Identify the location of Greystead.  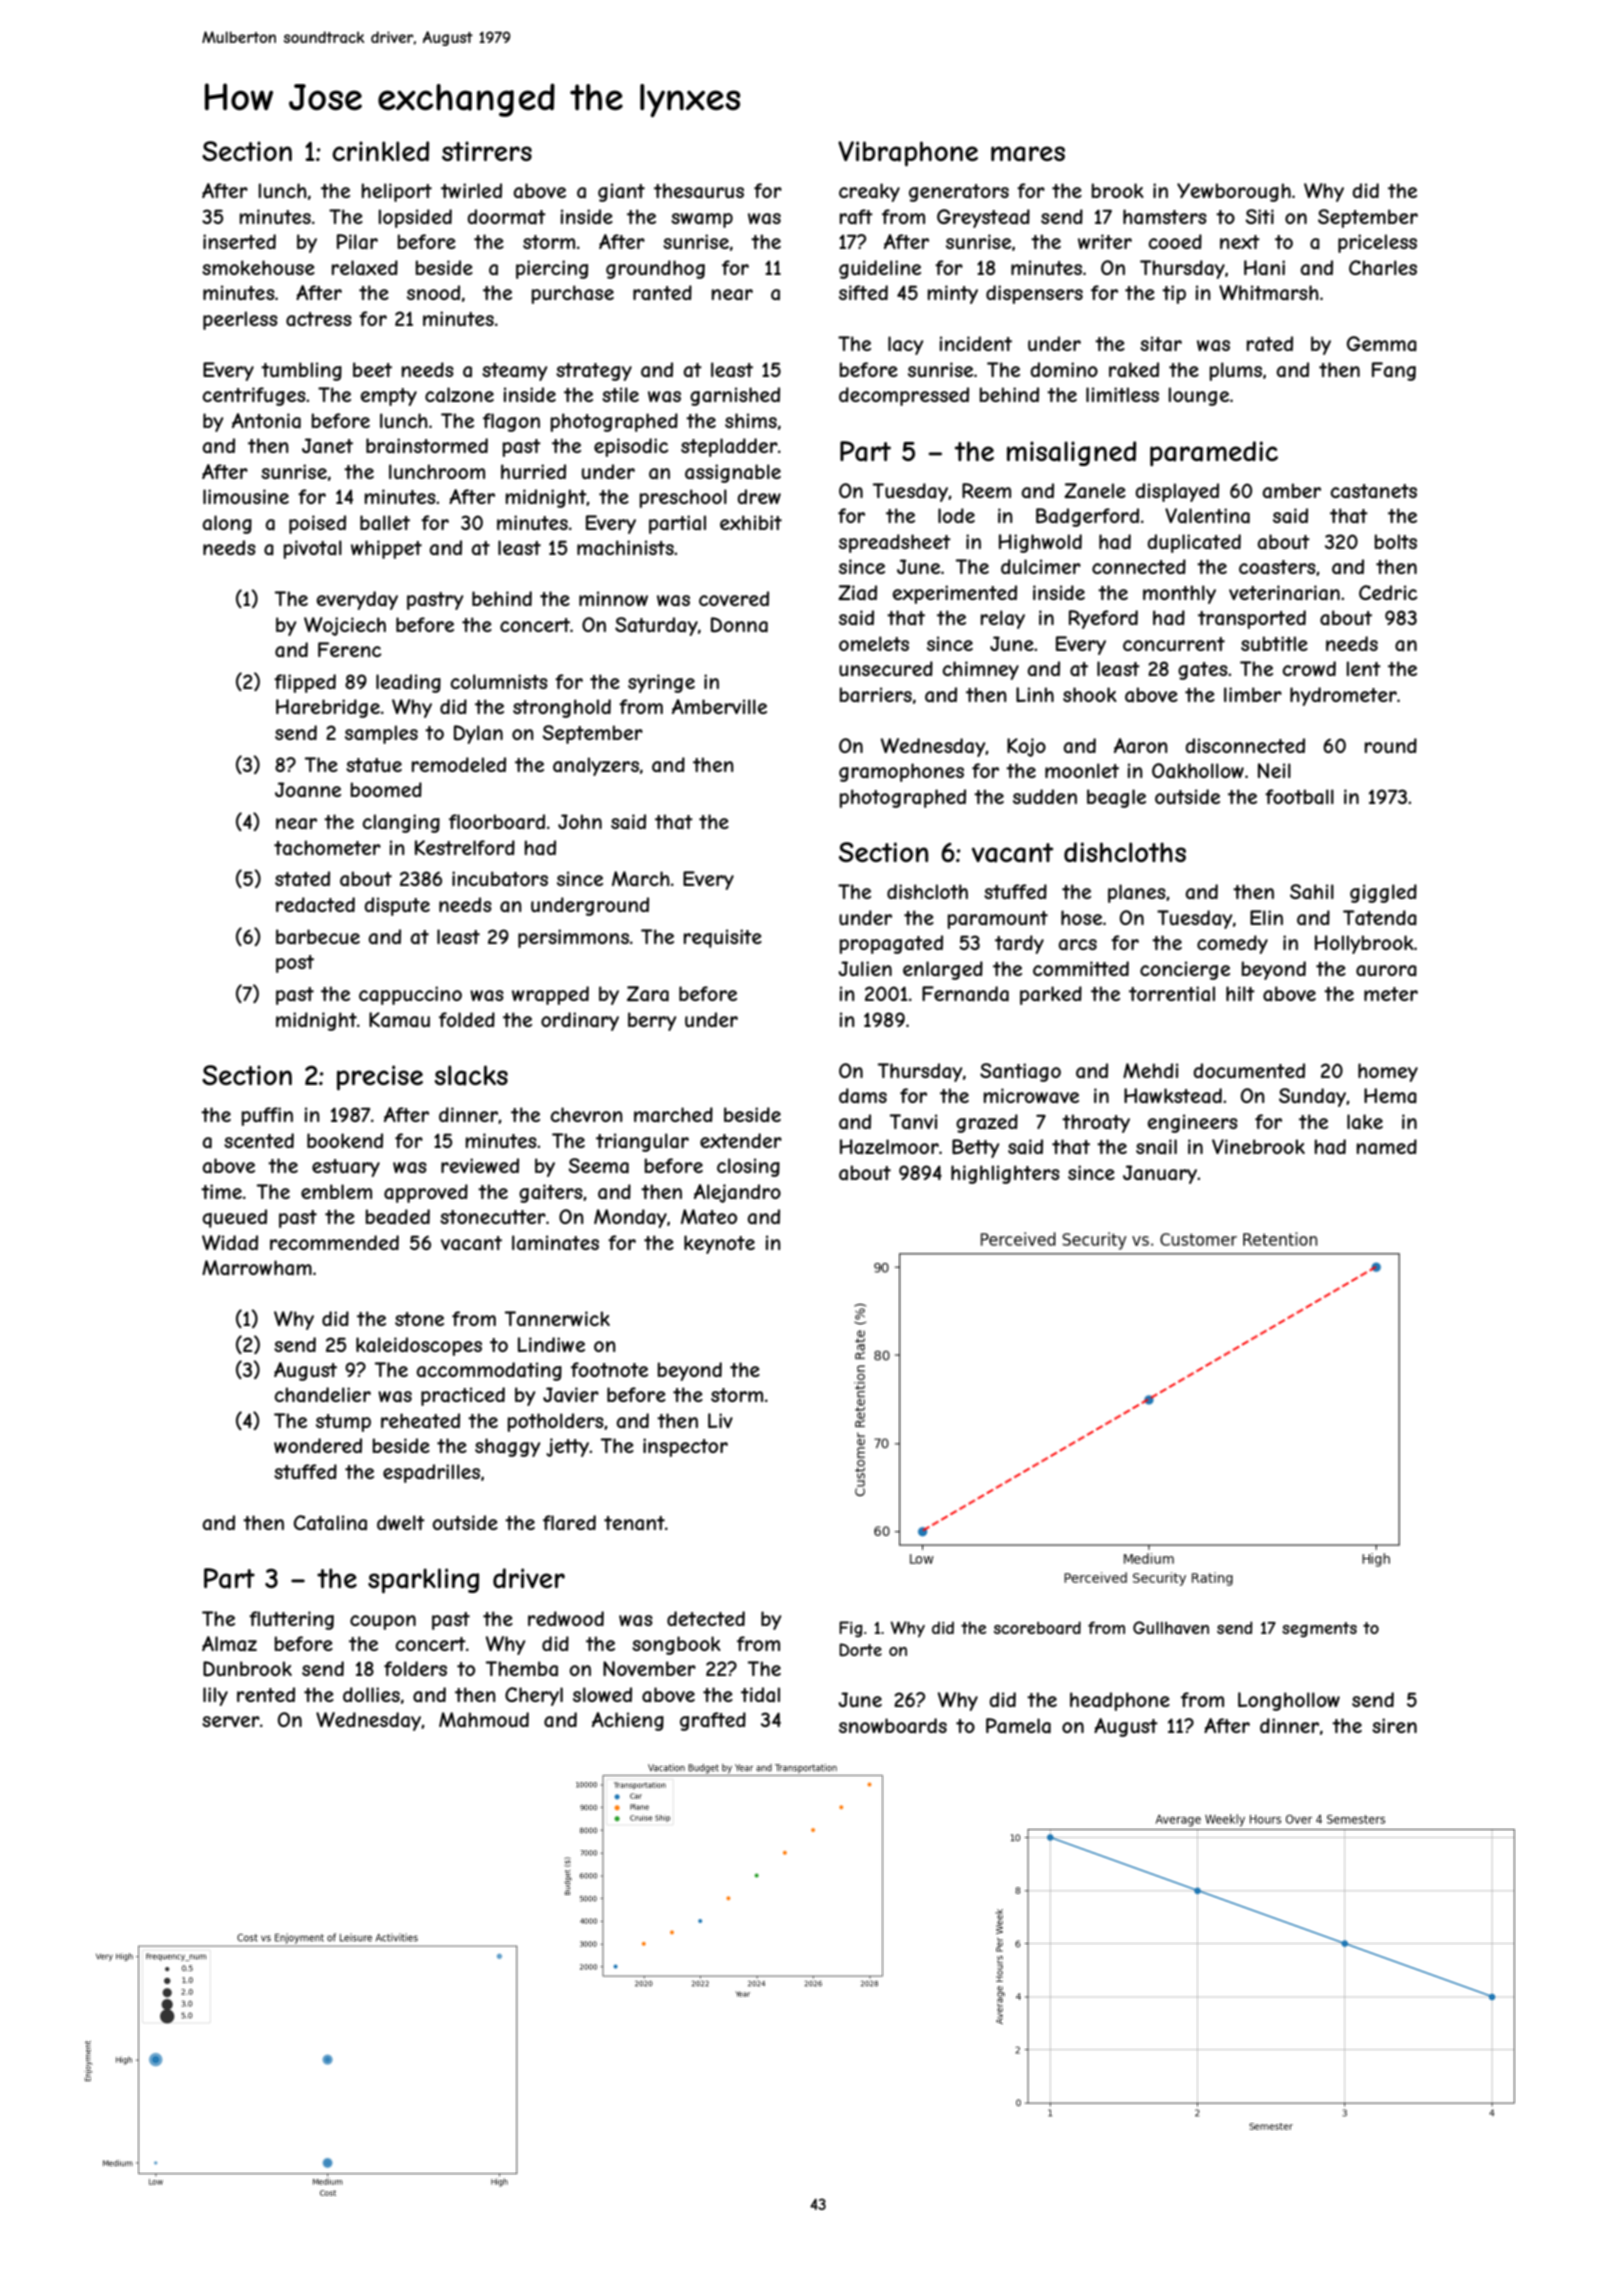
(983, 218).
